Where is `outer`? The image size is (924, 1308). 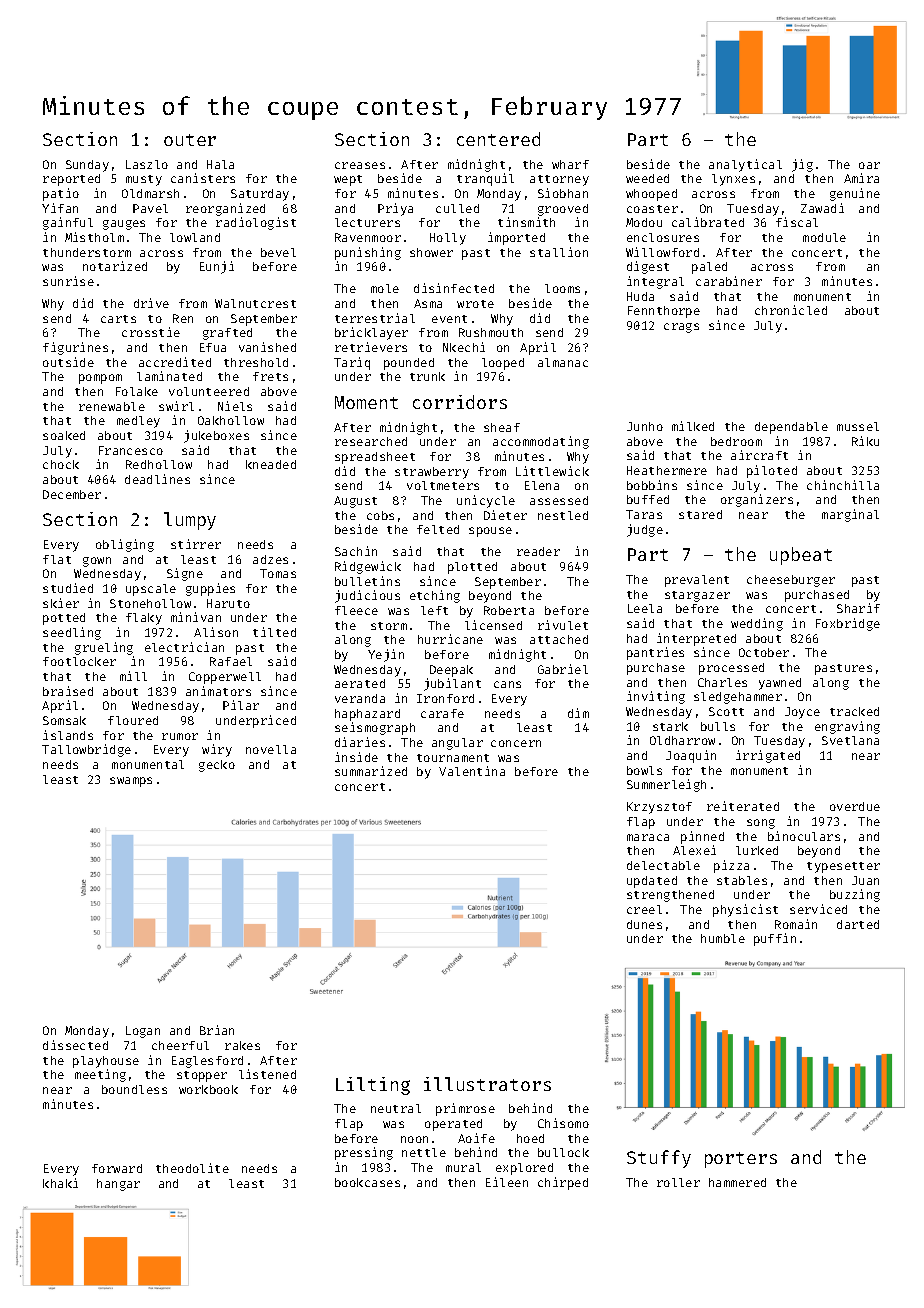 outer is located at coordinates (190, 140).
